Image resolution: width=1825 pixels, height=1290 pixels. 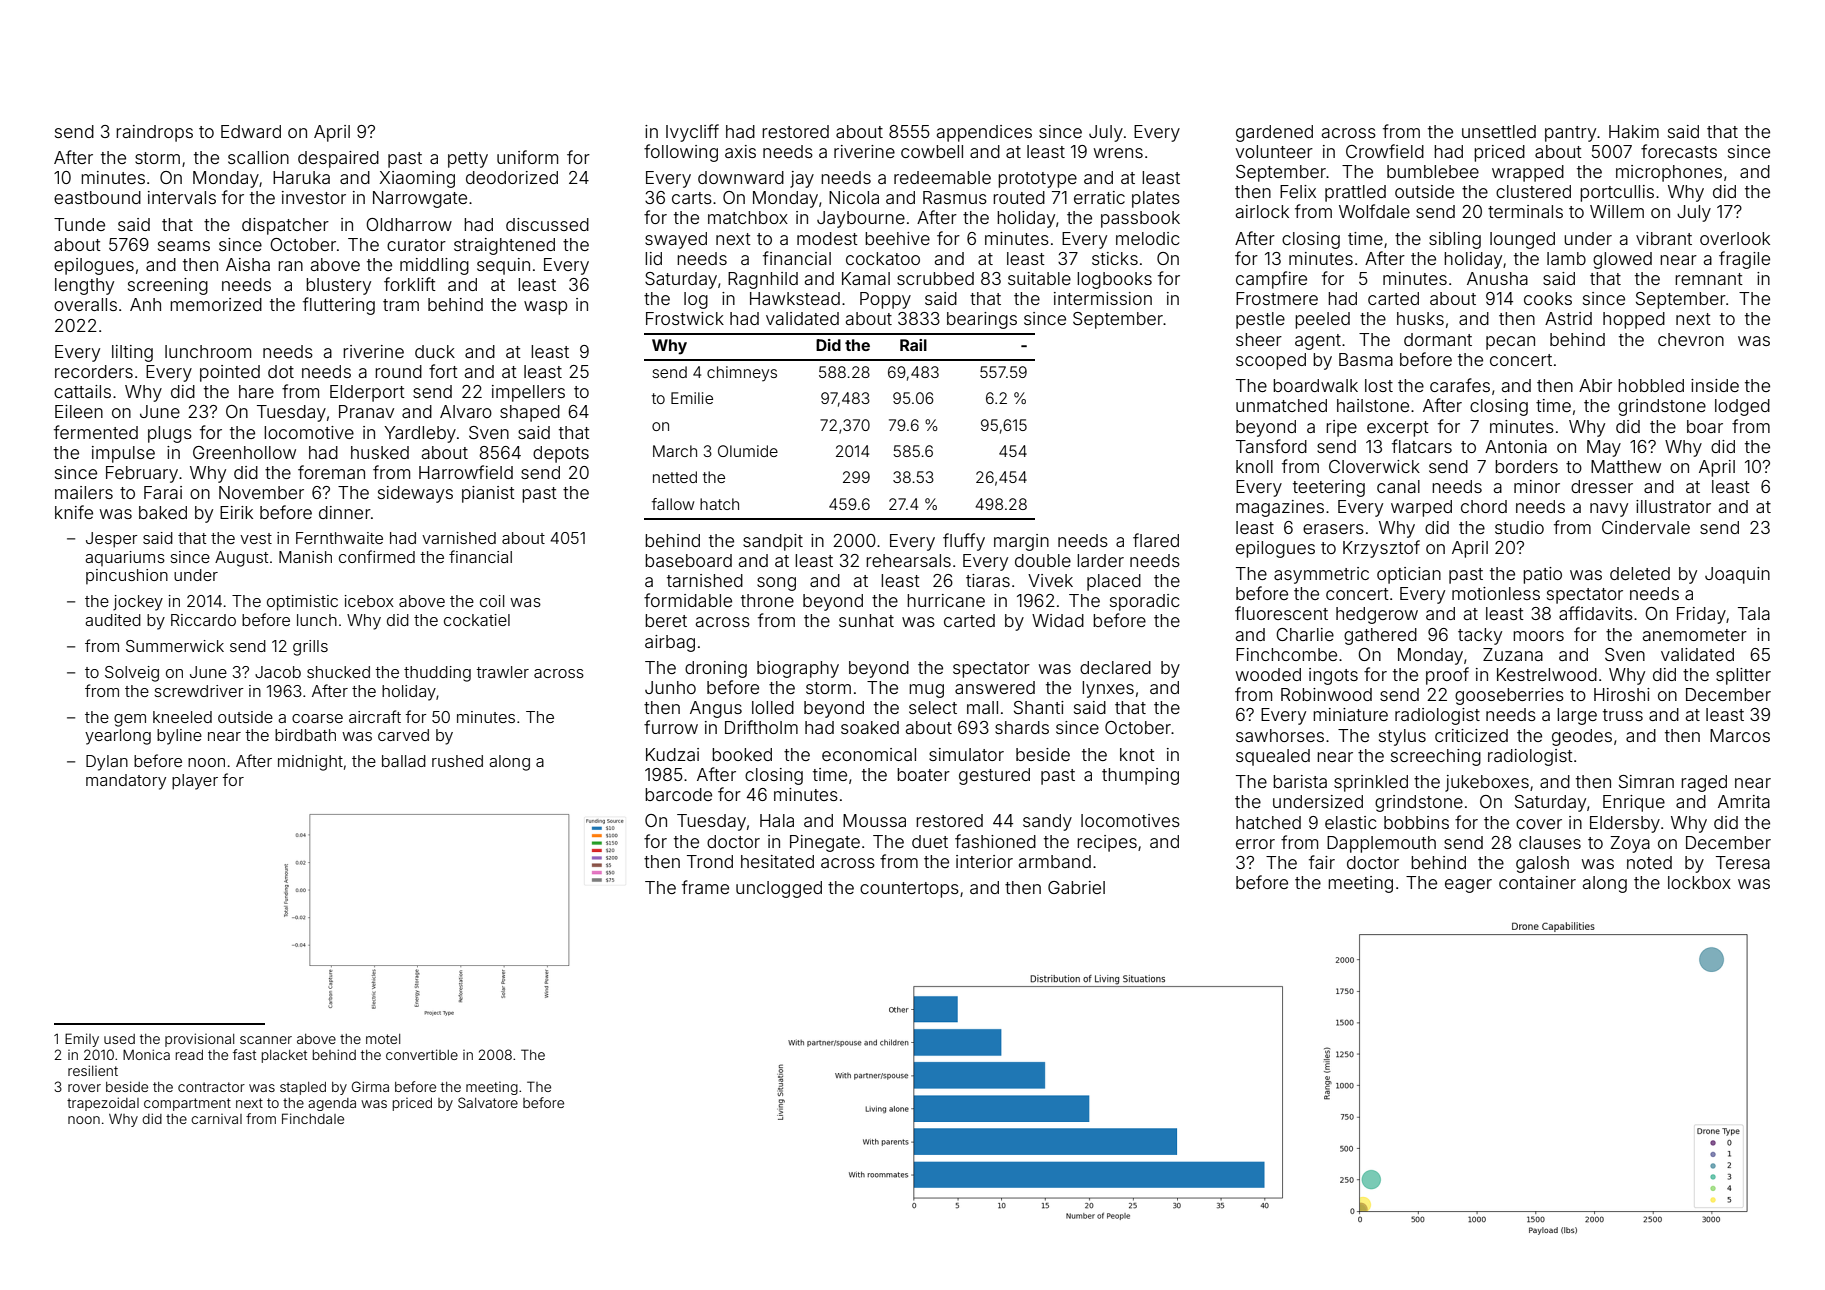 I want to click on Emilie, so click(x=692, y=398).
